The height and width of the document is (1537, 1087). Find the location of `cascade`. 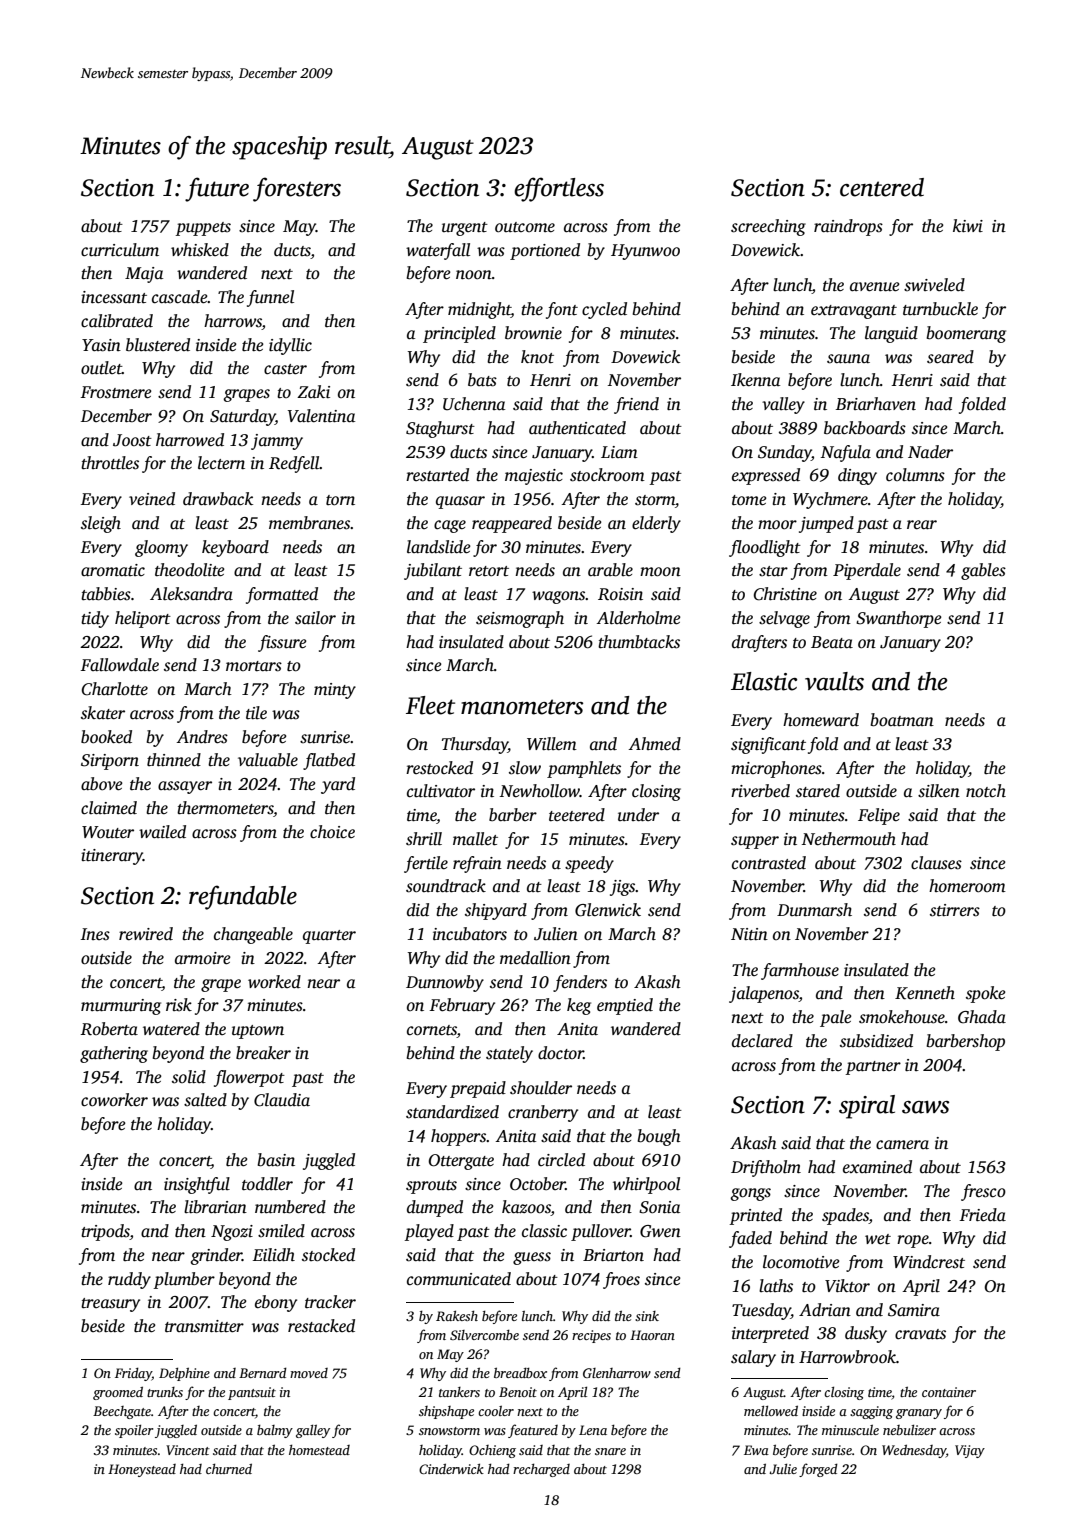

cascade is located at coordinates (180, 297).
